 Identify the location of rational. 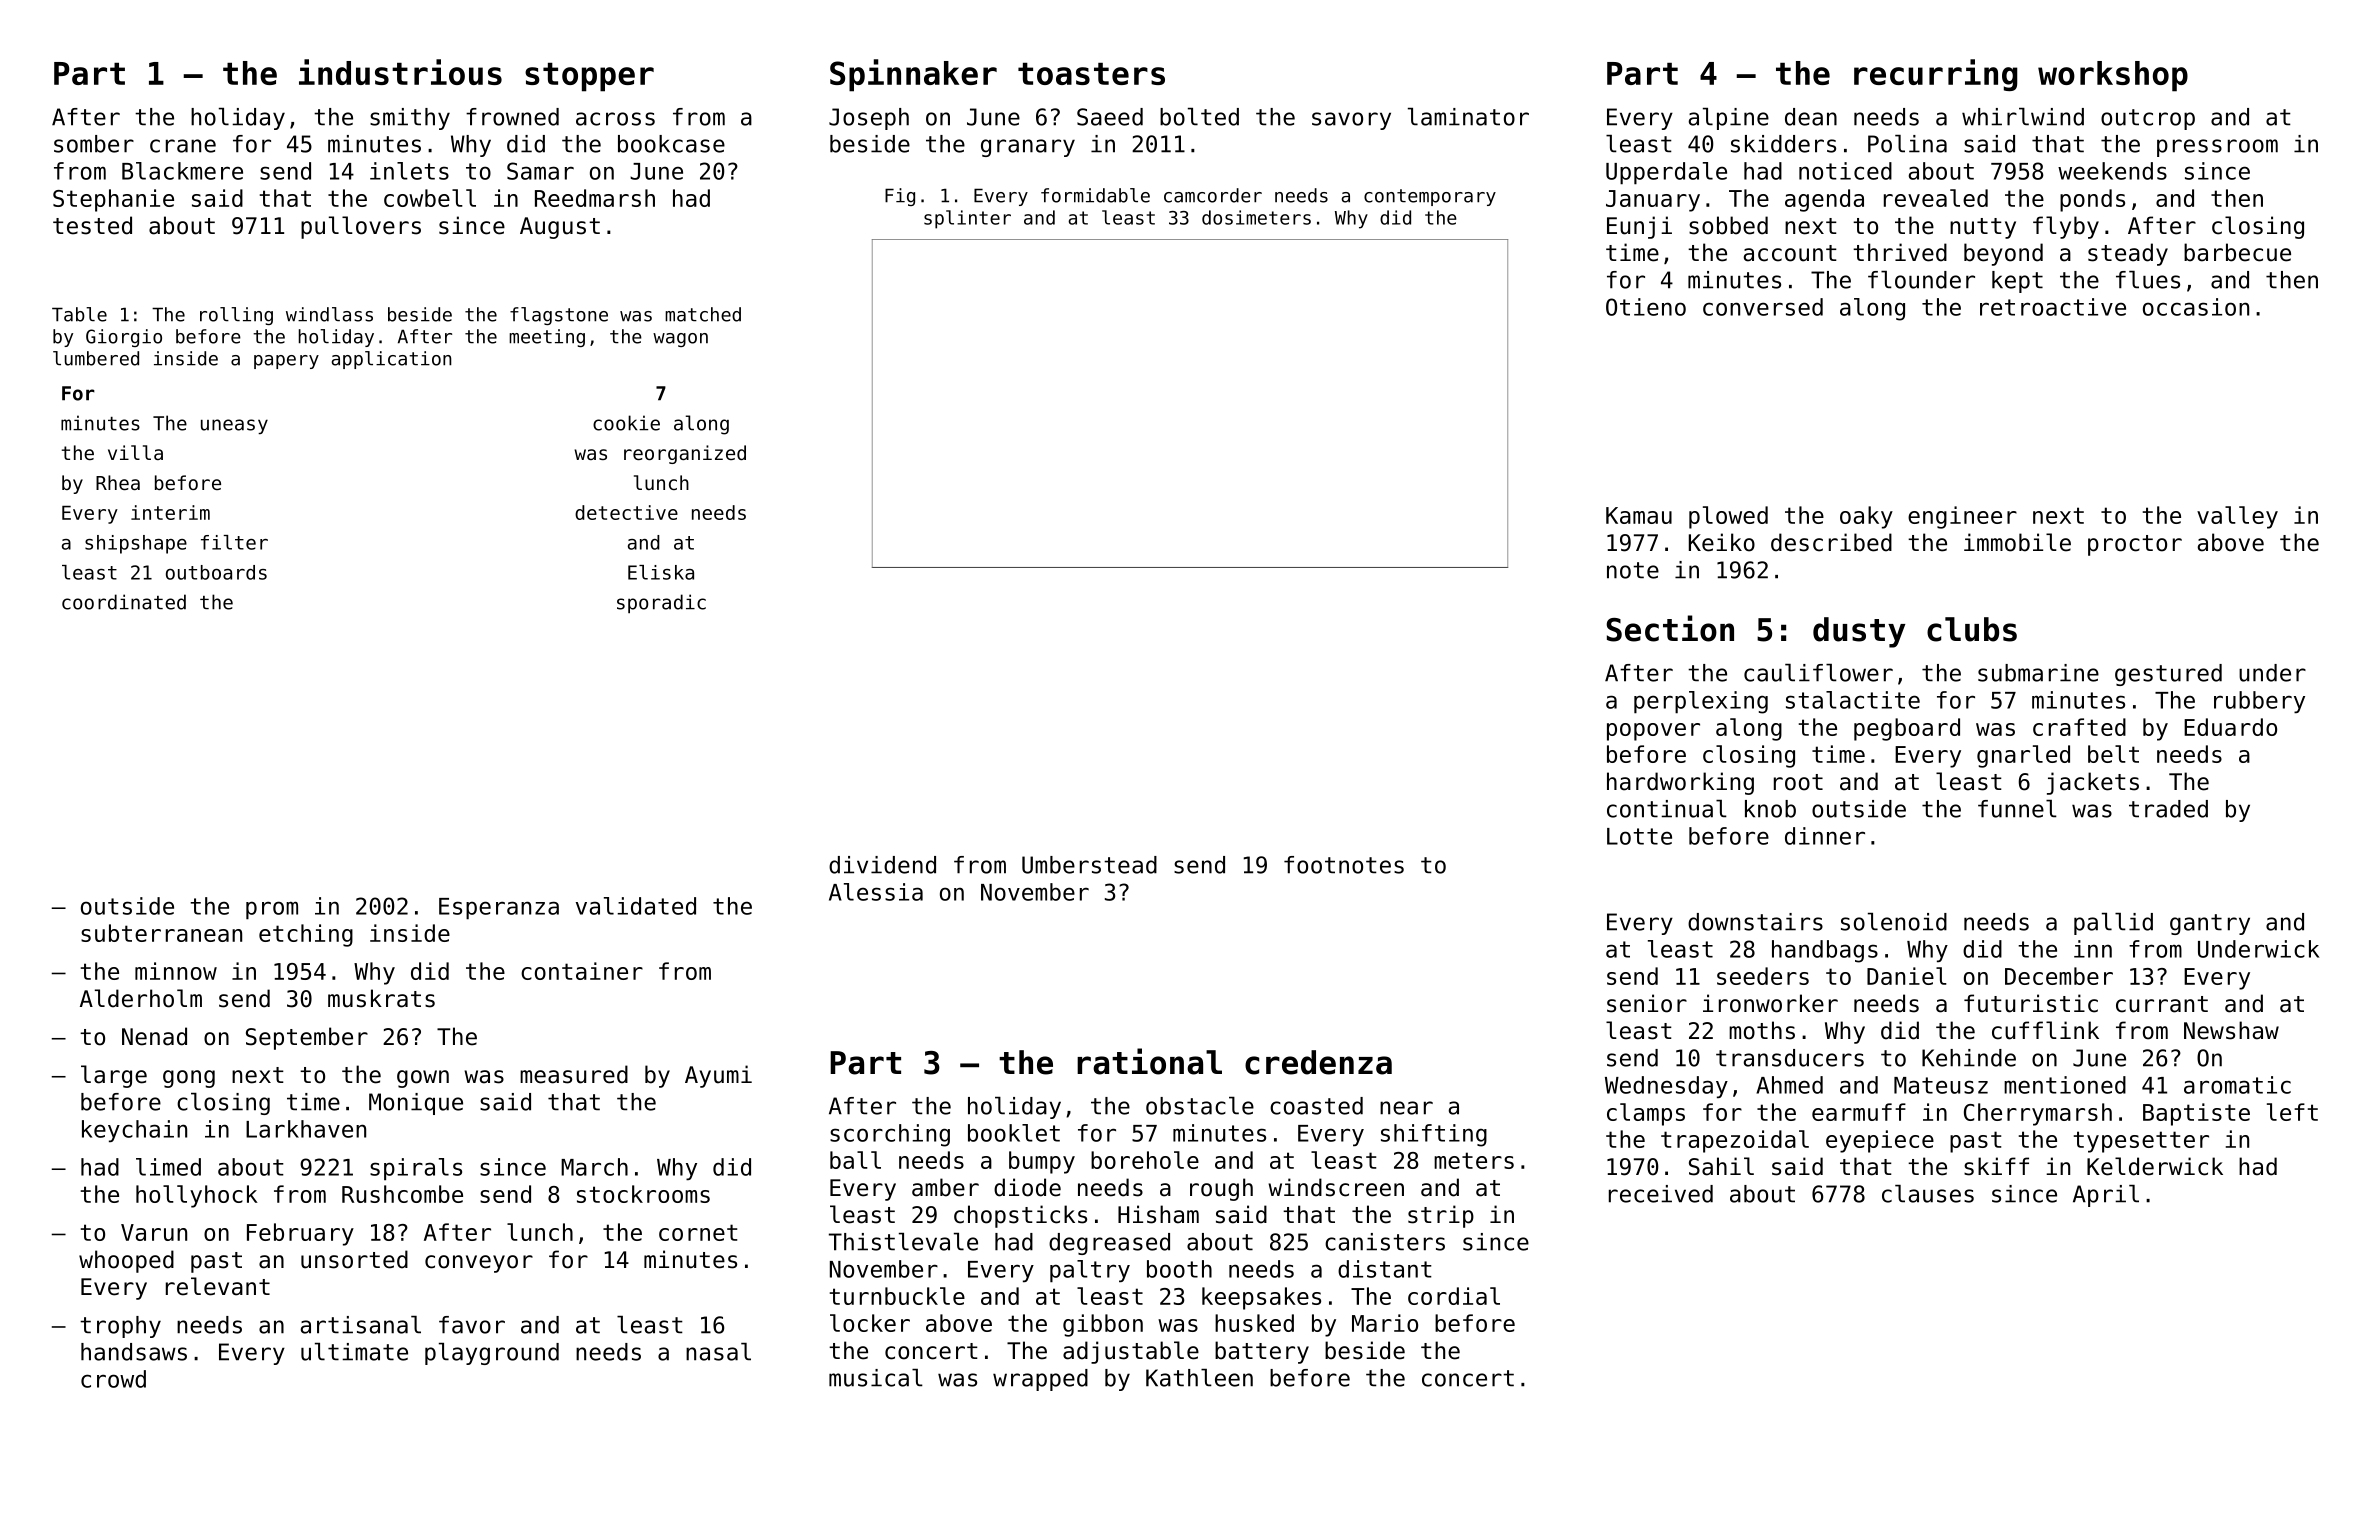
(1149, 1061).
